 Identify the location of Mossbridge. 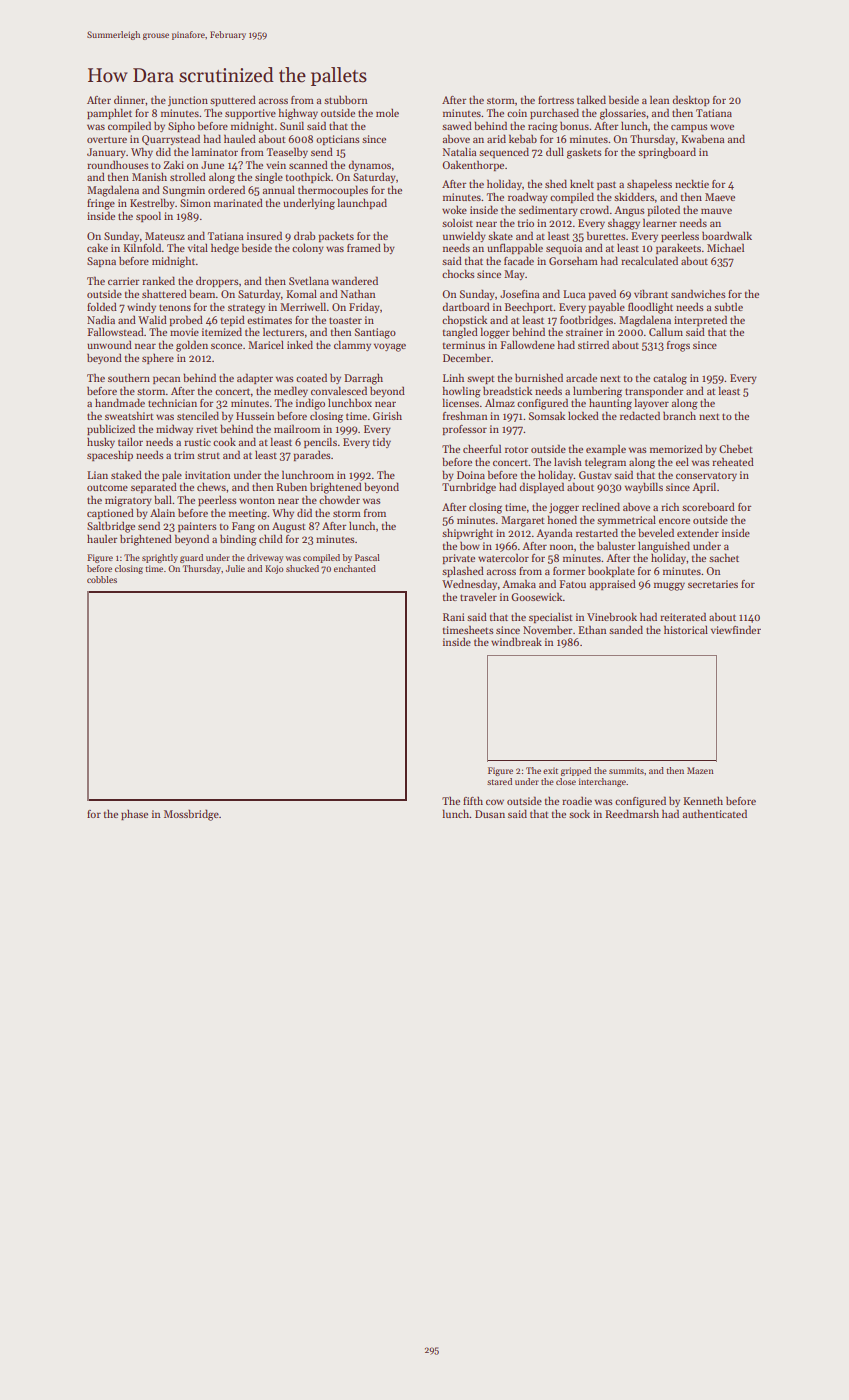
(191, 815).
